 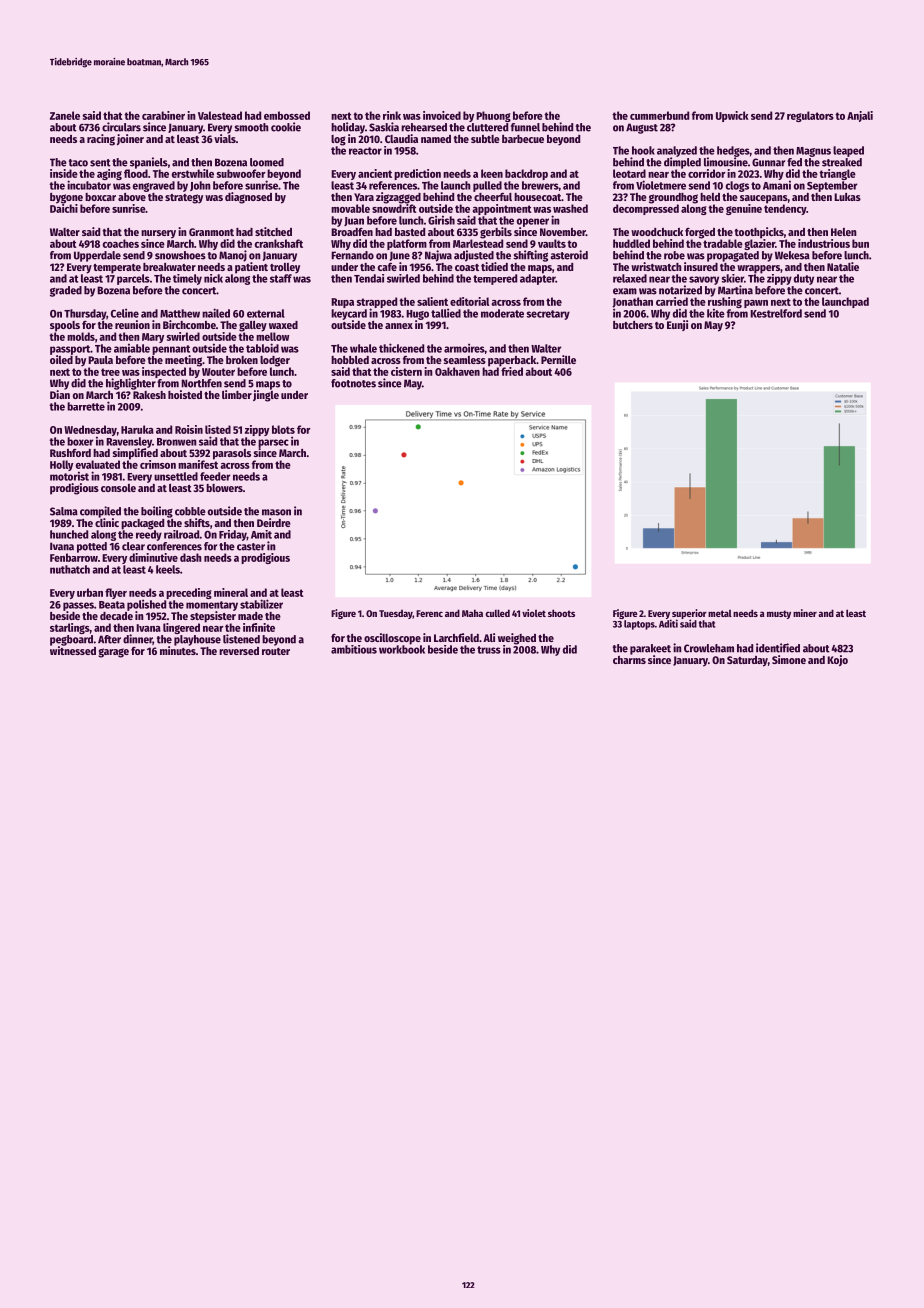 I want to click on parasols, so click(x=232, y=454).
